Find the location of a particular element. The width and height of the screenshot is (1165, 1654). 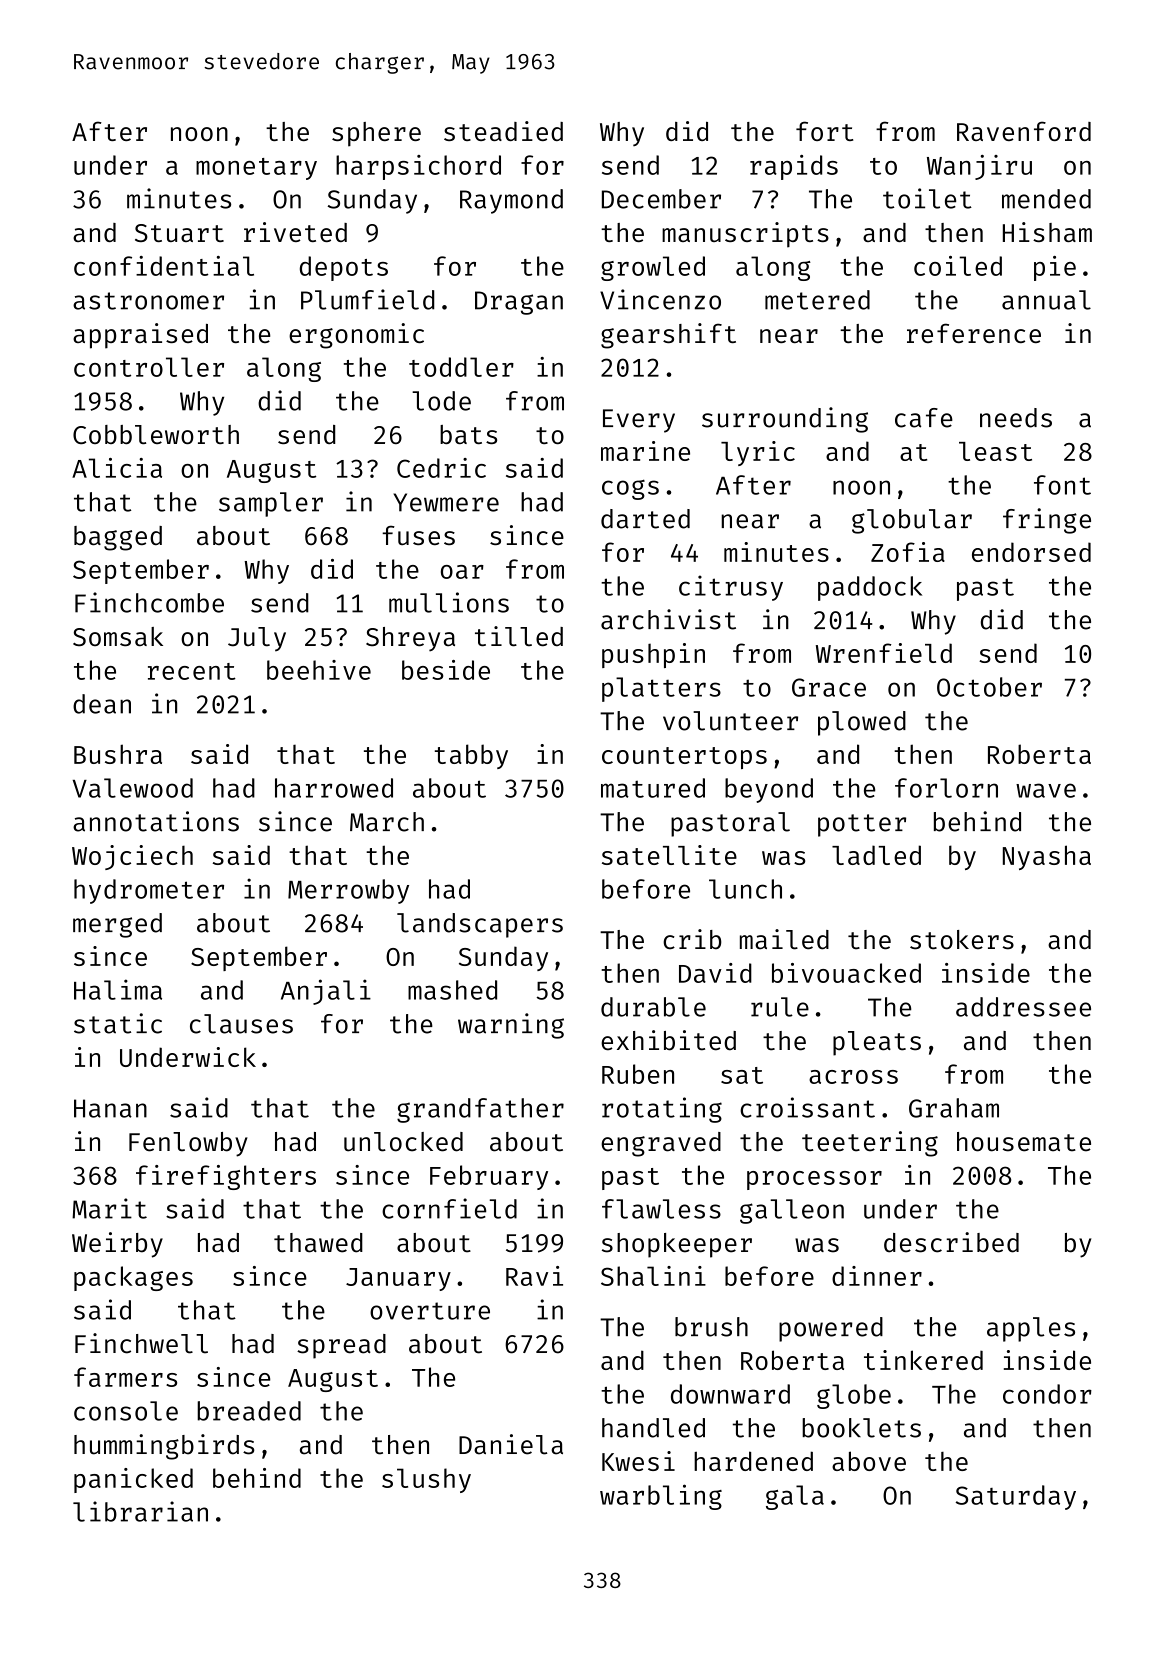

bagged is located at coordinates (118, 538).
